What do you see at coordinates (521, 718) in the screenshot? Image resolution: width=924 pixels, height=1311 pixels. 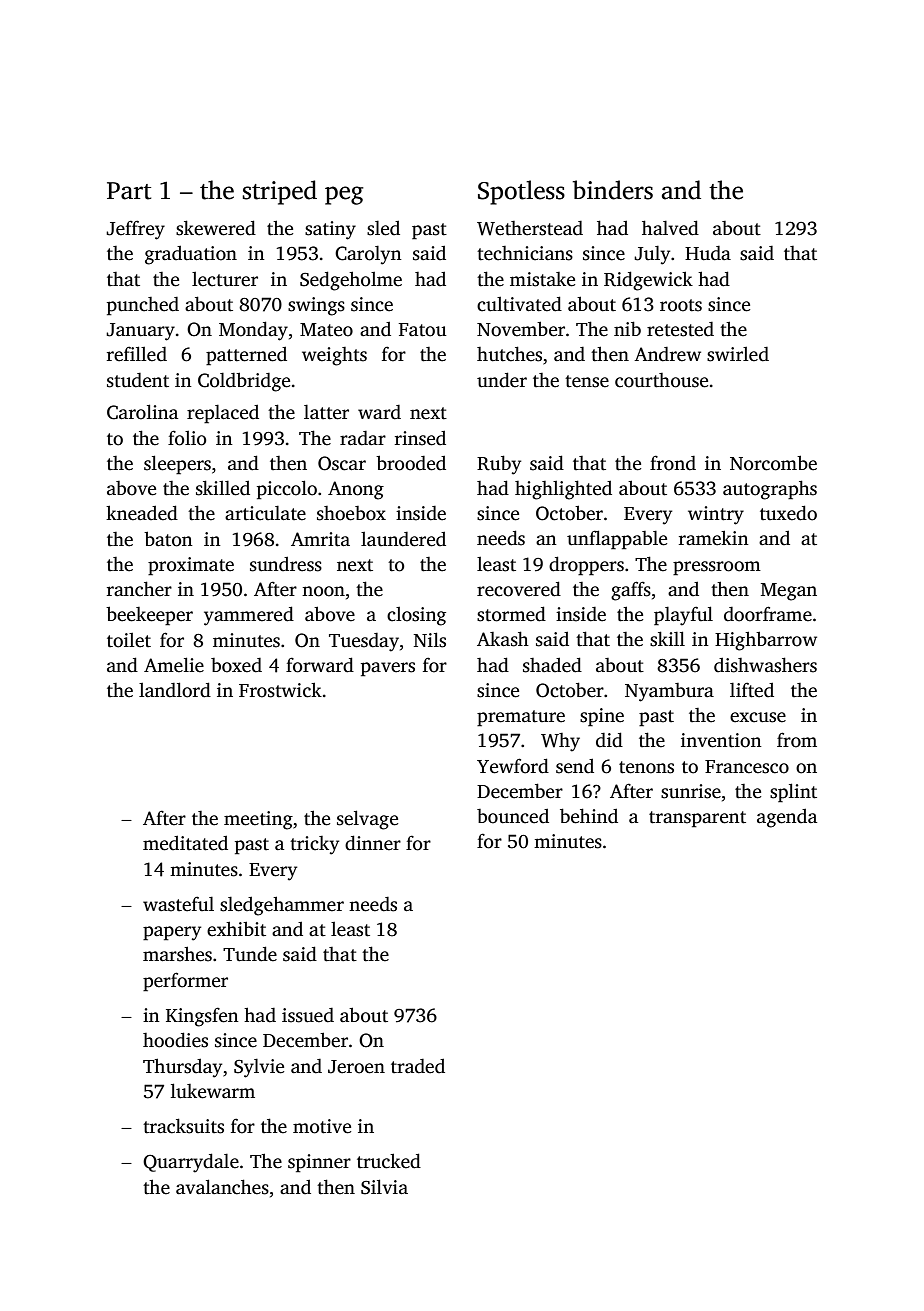 I see `premature` at bounding box center [521, 718].
